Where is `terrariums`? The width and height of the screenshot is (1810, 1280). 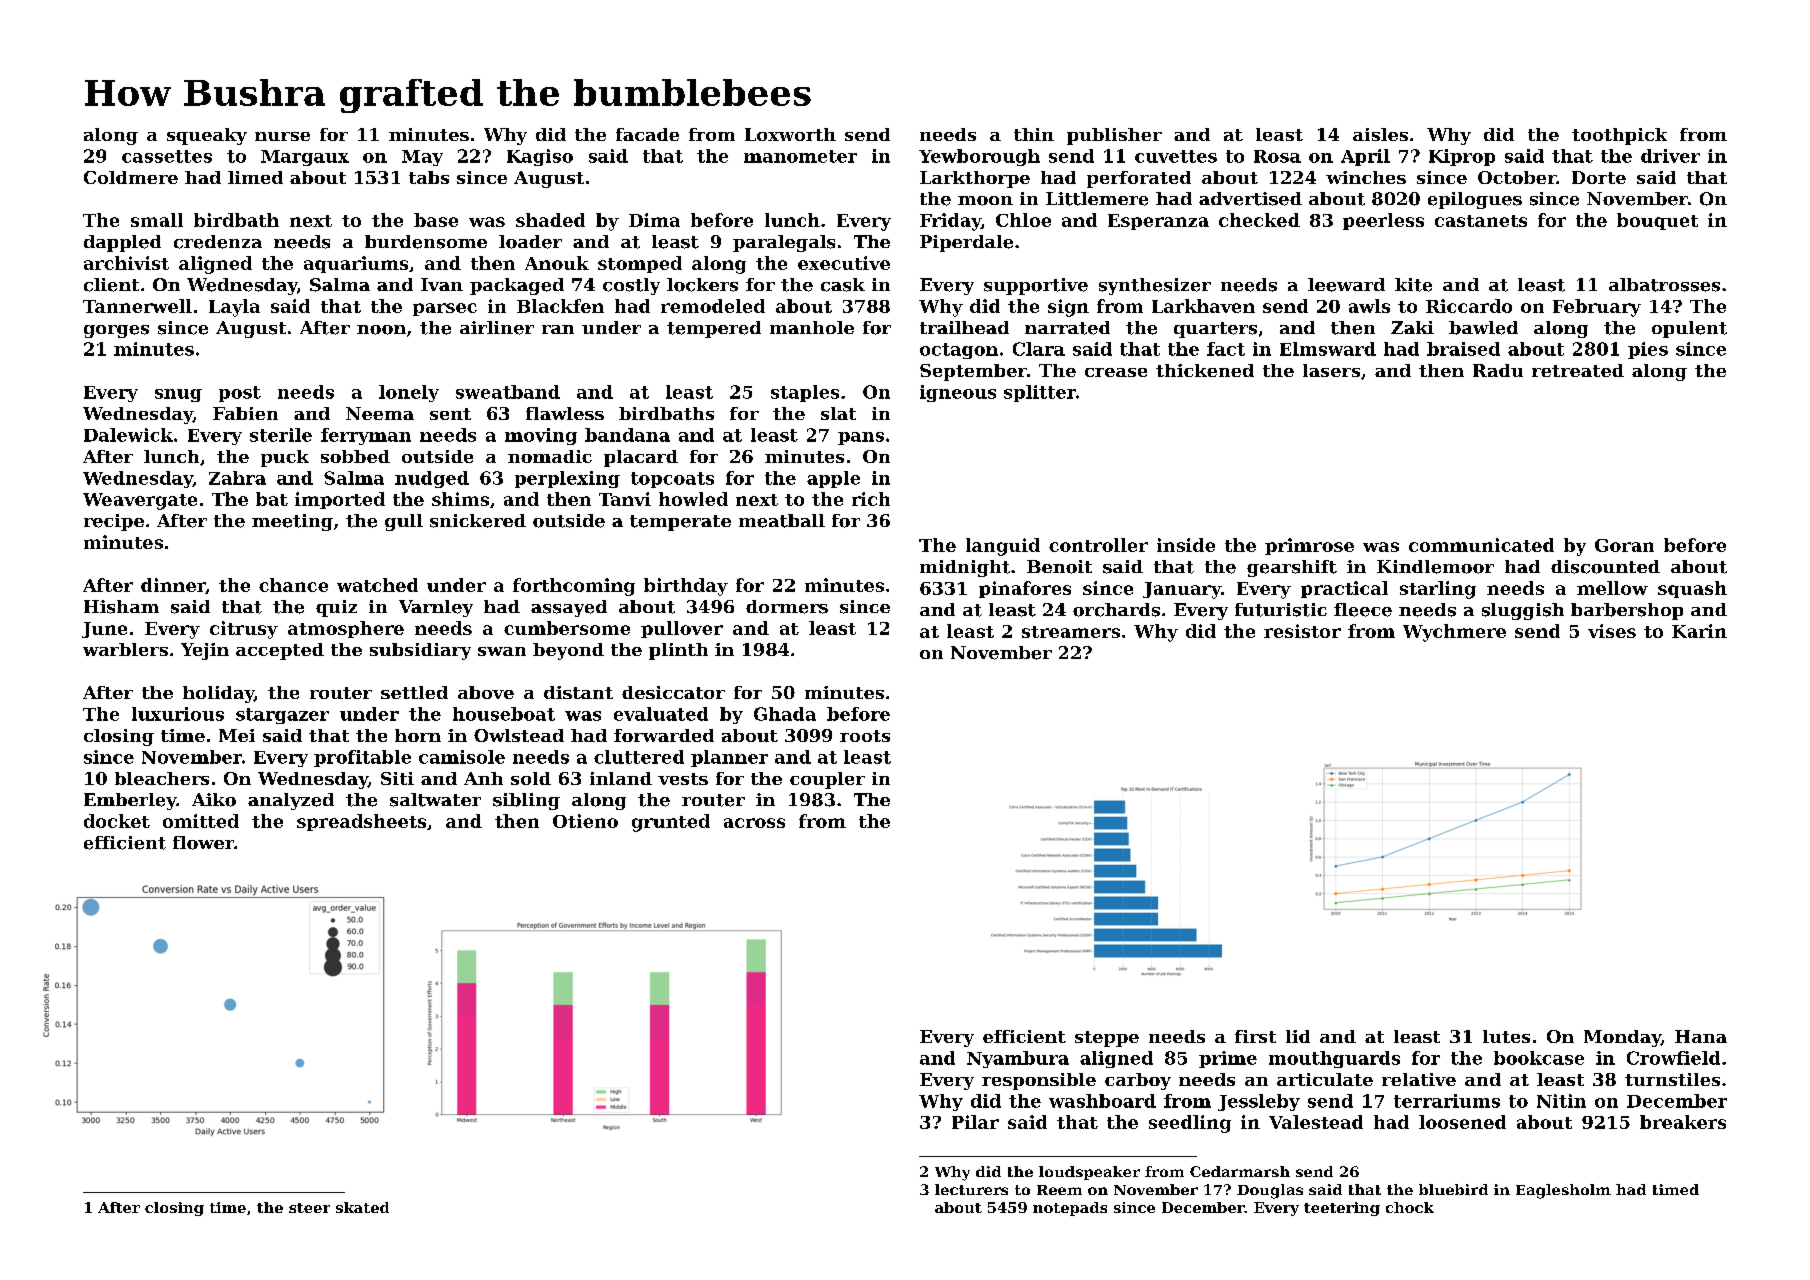 terrariums is located at coordinates (1447, 1101).
